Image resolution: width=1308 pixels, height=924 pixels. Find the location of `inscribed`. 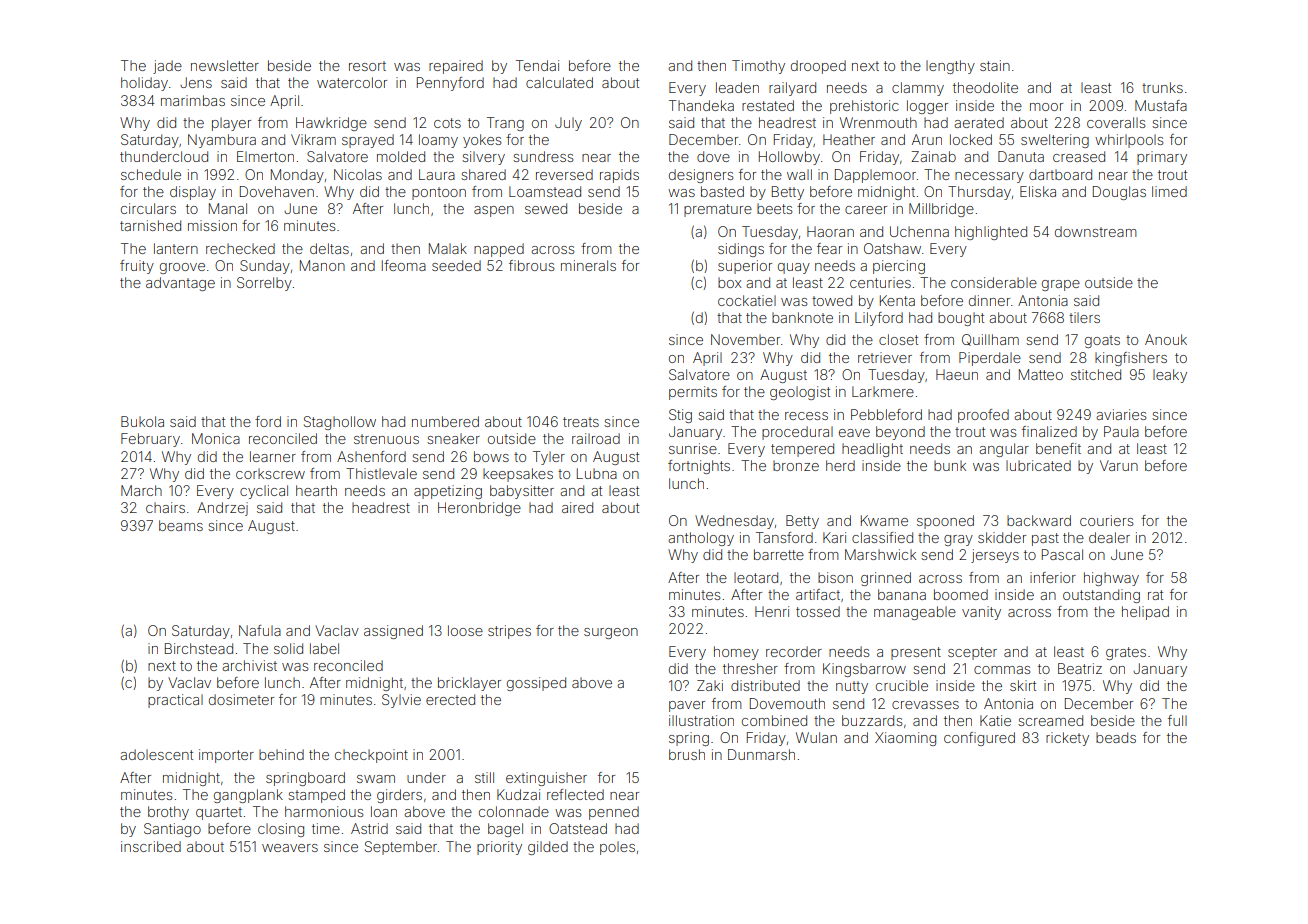

inscribed is located at coordinates (151, 846).
